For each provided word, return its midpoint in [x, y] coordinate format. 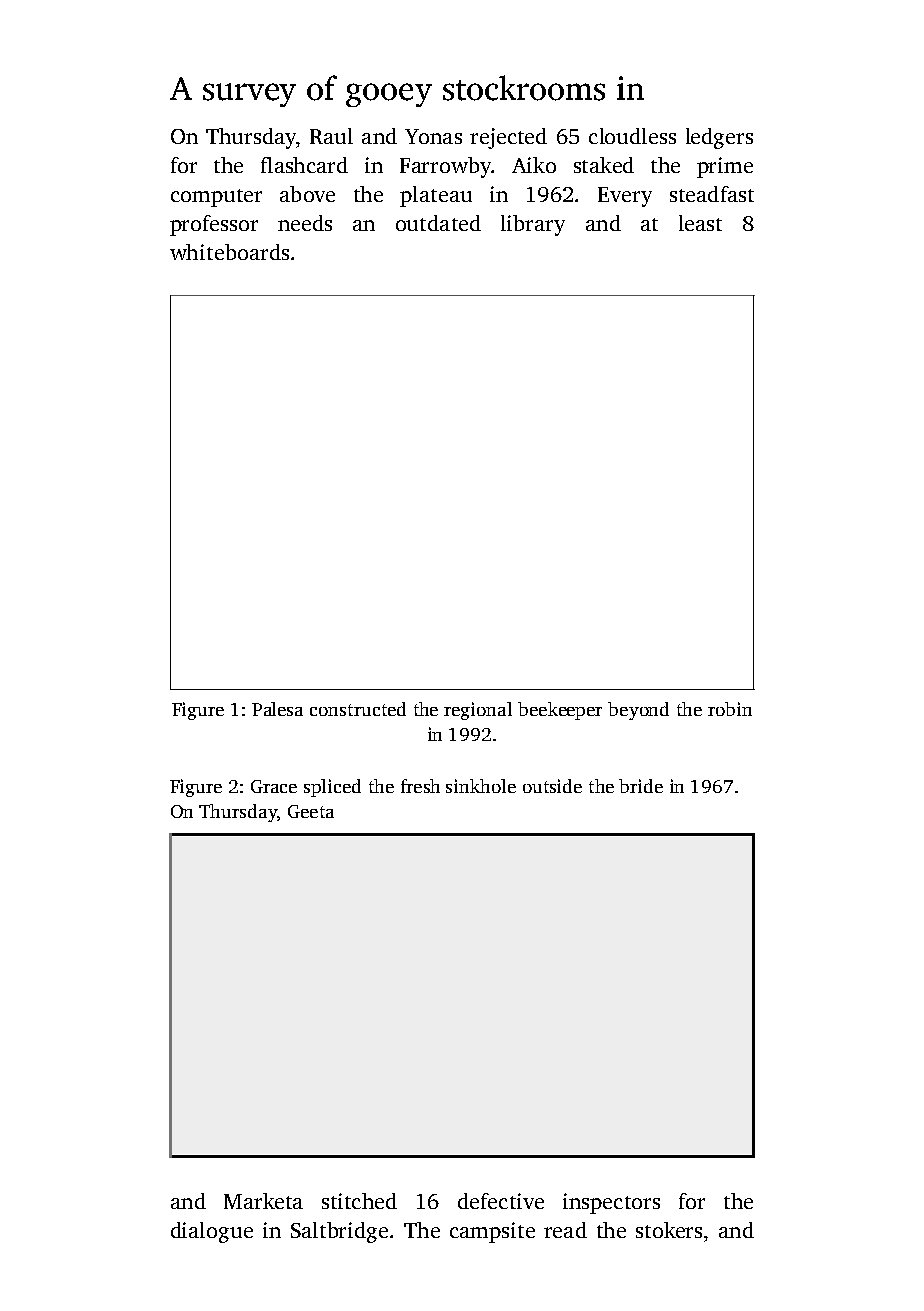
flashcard [304, 165]
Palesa [277, 709]
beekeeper [560, 711]
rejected [508, 138]
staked [604, 165]
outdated [438, 223]
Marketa [263, 1201]
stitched [359, 1201]
